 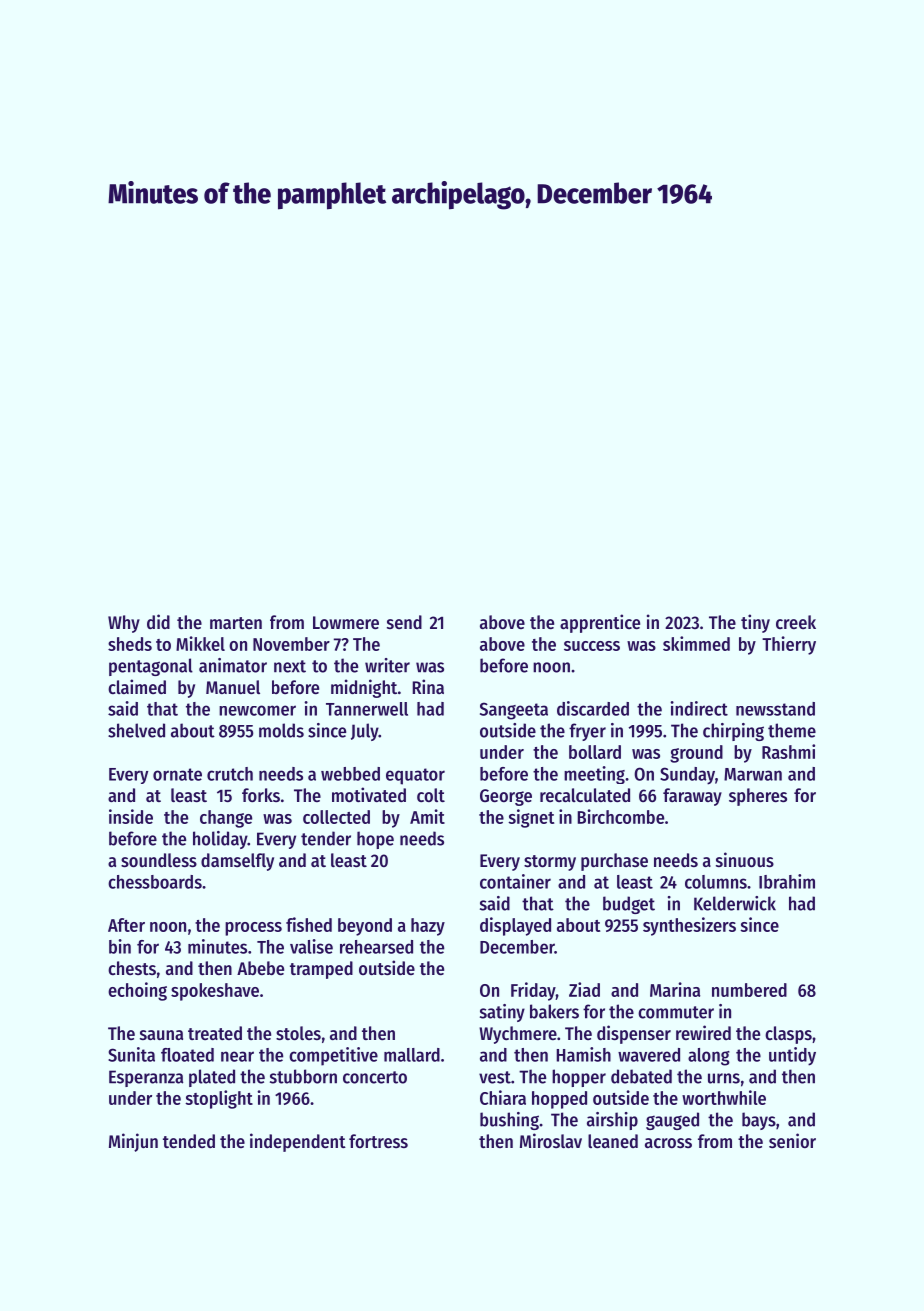 What do you see at coordinates (629, 905) in the page?
I see `budget` at bounding box center [629, 905].
